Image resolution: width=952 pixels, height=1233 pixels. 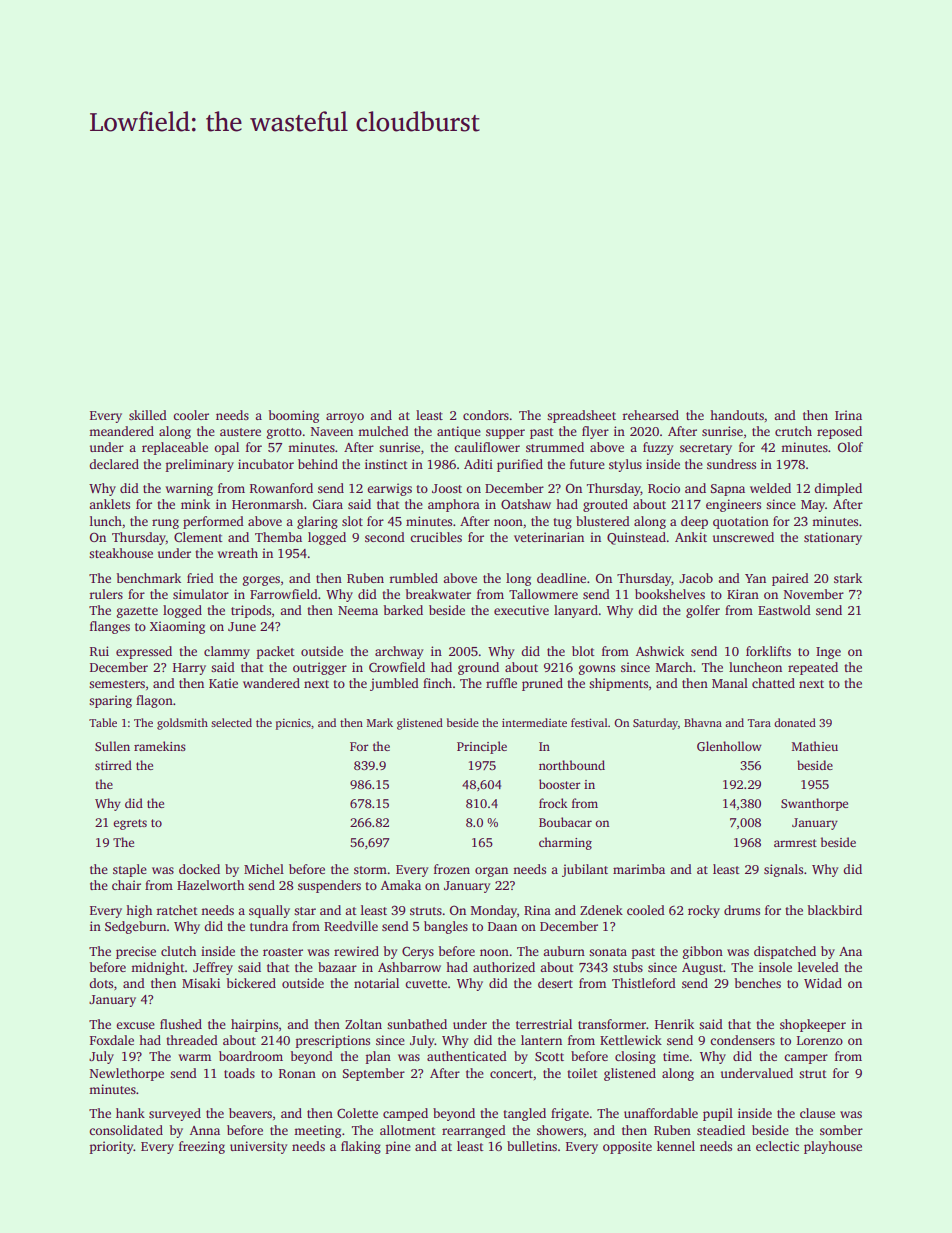 I want to click on marimba, so click(x=639, y=869).
